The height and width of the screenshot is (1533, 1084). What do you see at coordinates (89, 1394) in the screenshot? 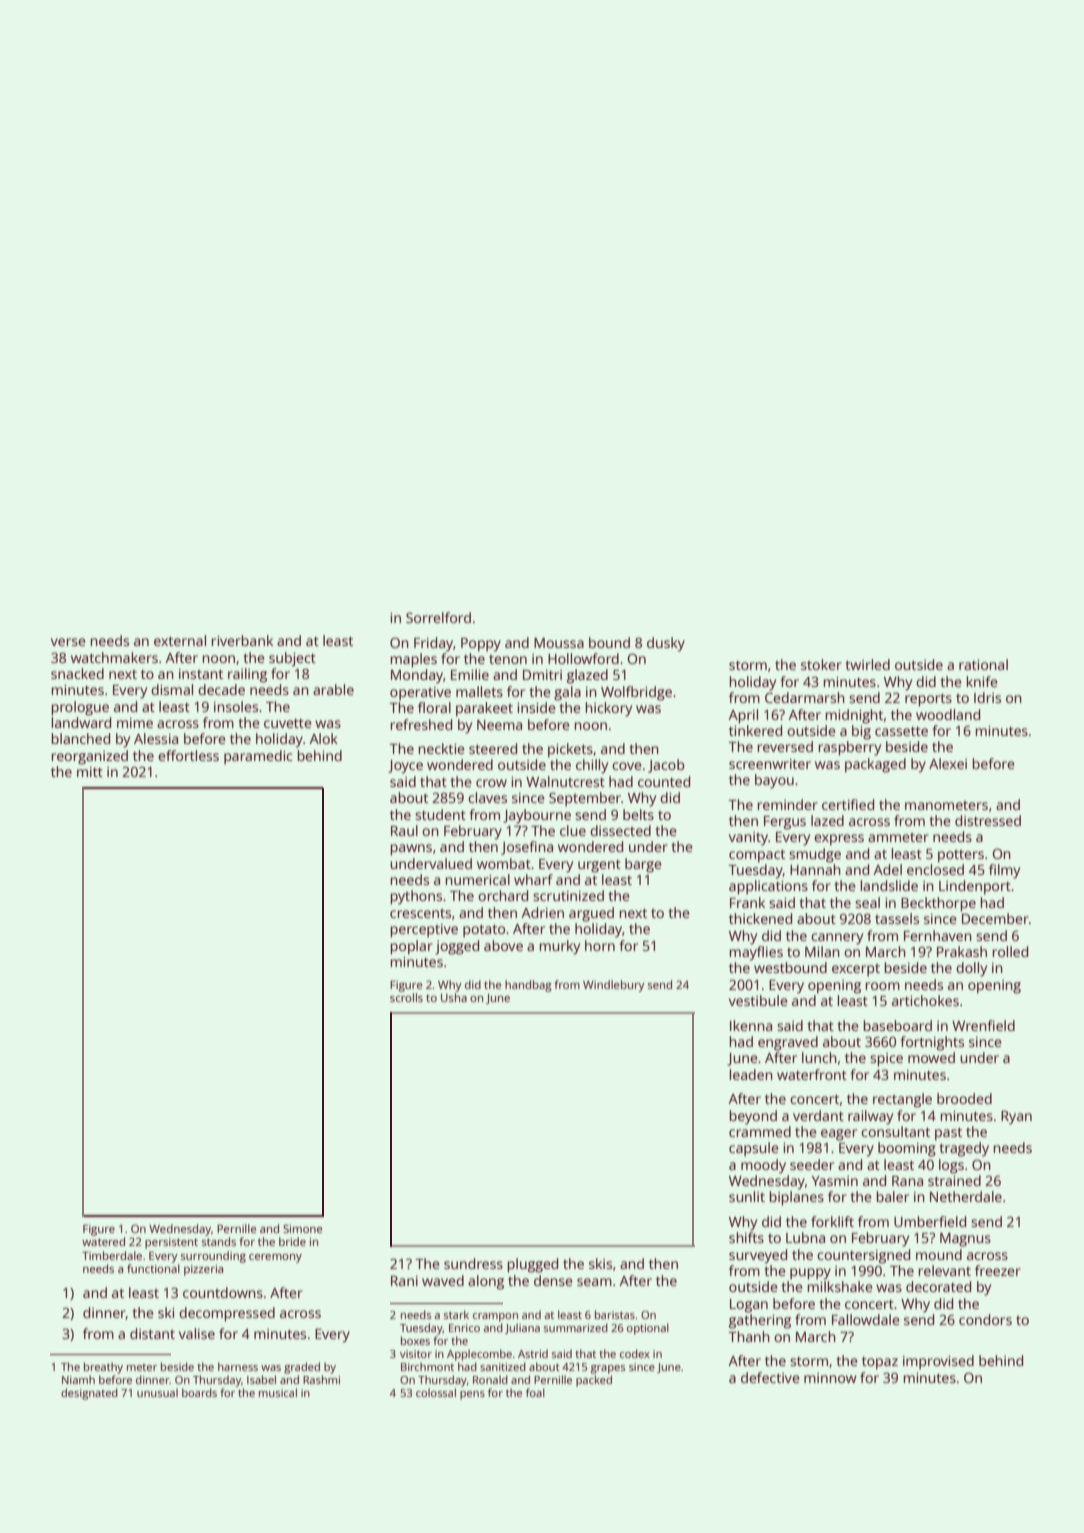
I see `designated` at bounding box center [89, 1394].
